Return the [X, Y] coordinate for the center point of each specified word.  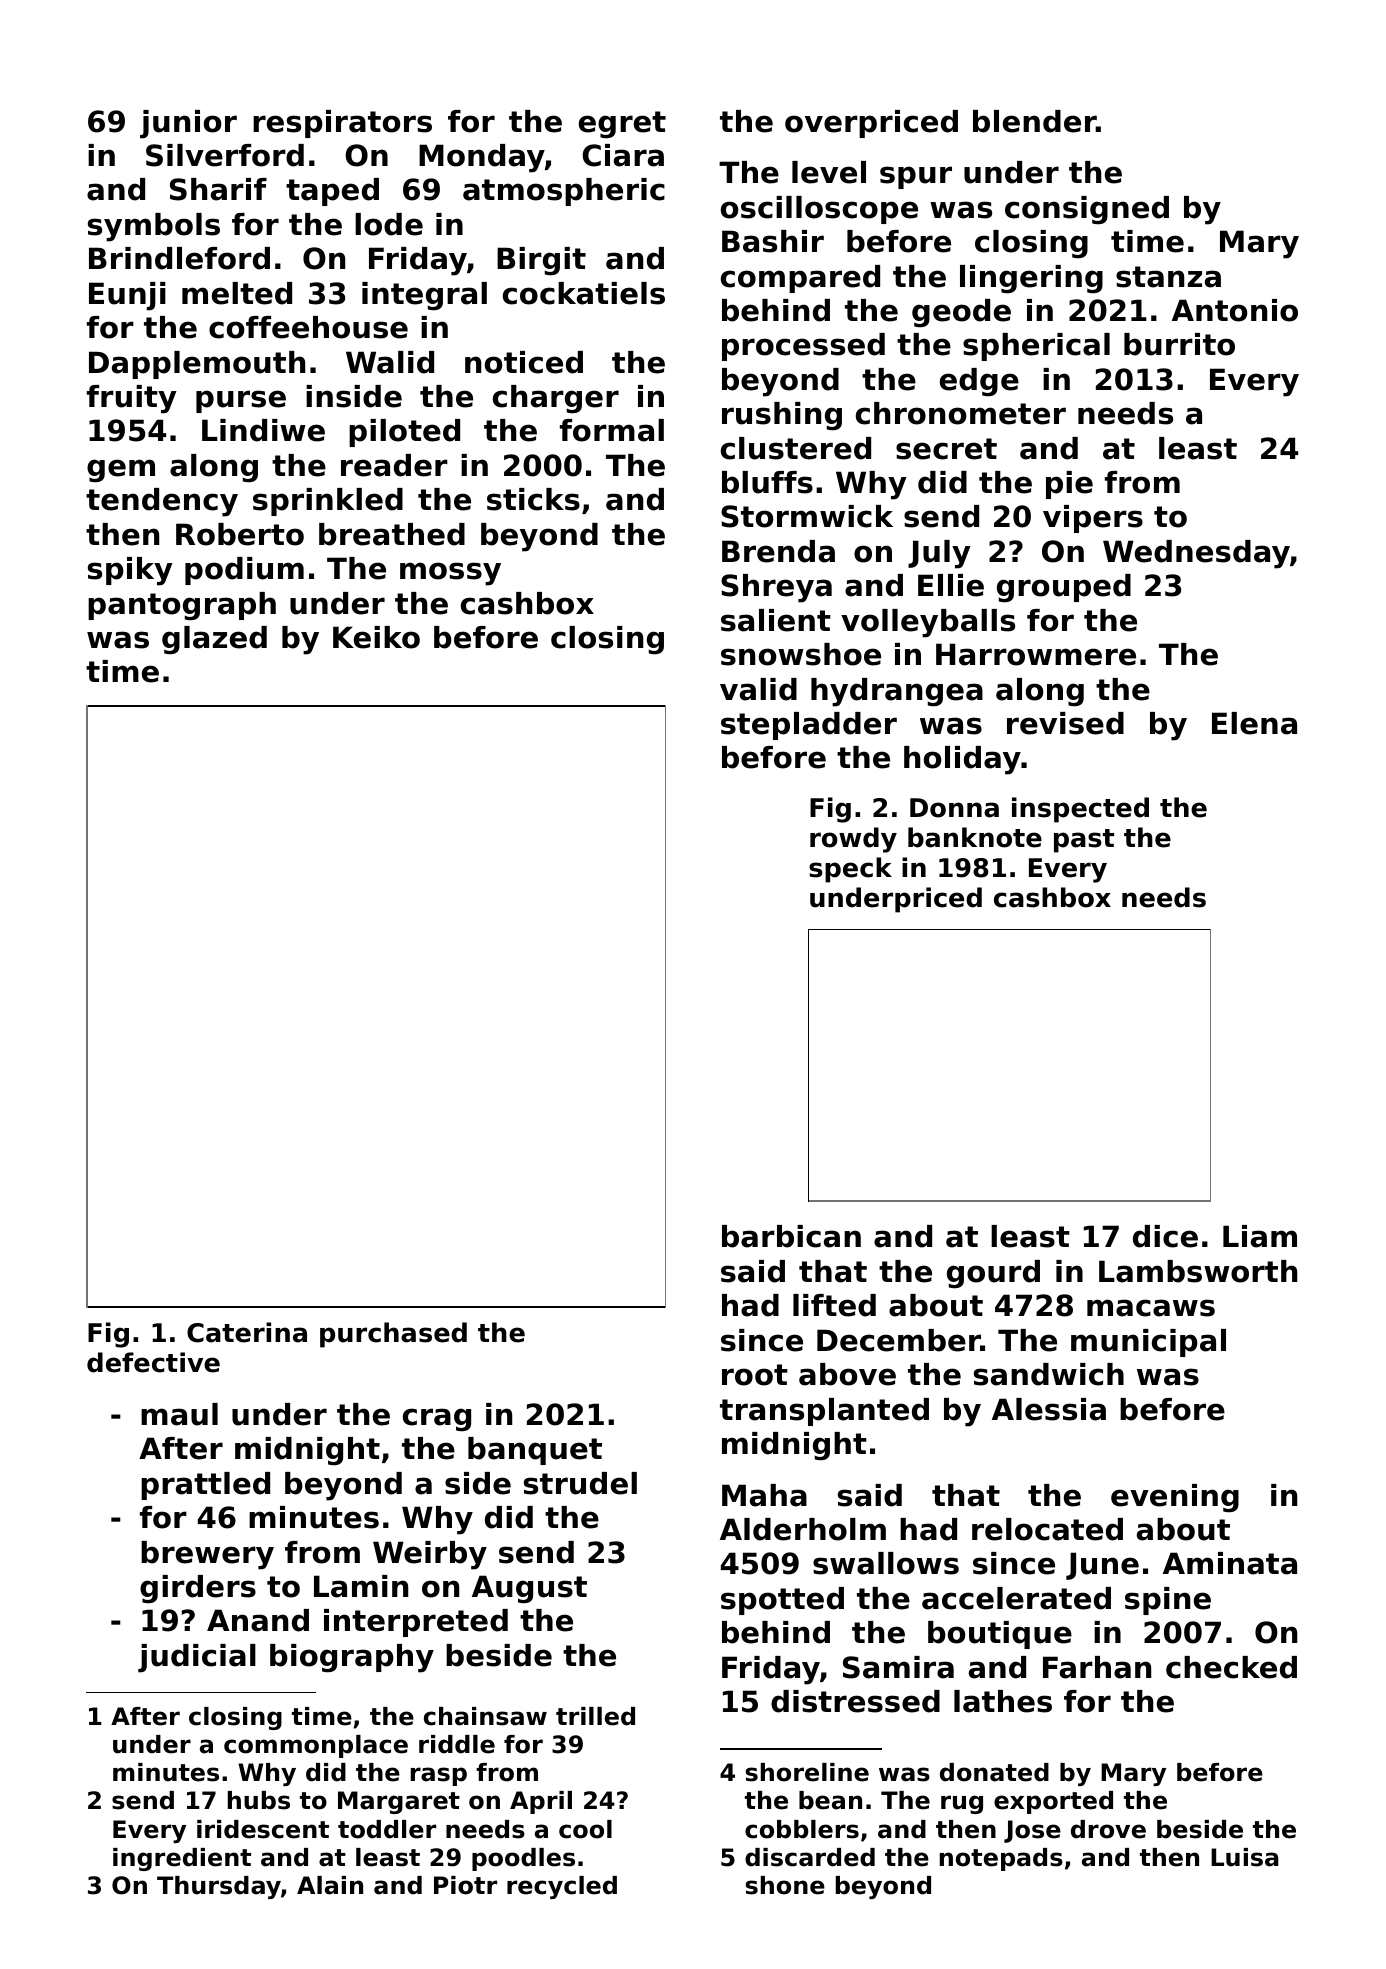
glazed [214, 640]
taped [332, 192]
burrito [1179, 344]
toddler [387, 1829]
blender [1034, 121]
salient [776, 620]
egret [622, 125]
